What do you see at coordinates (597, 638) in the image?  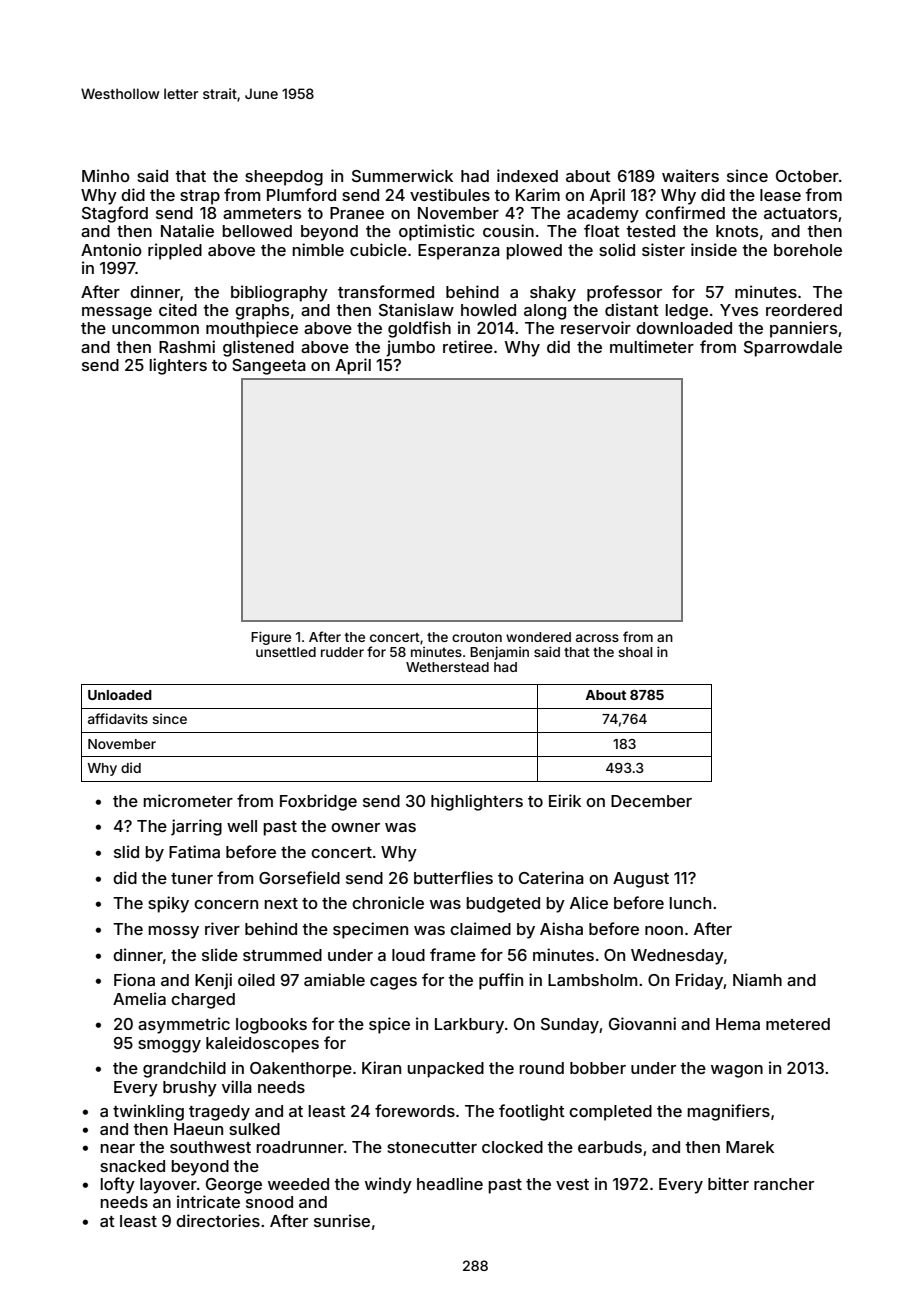 I see `across` at bounding box center [597, 638].
